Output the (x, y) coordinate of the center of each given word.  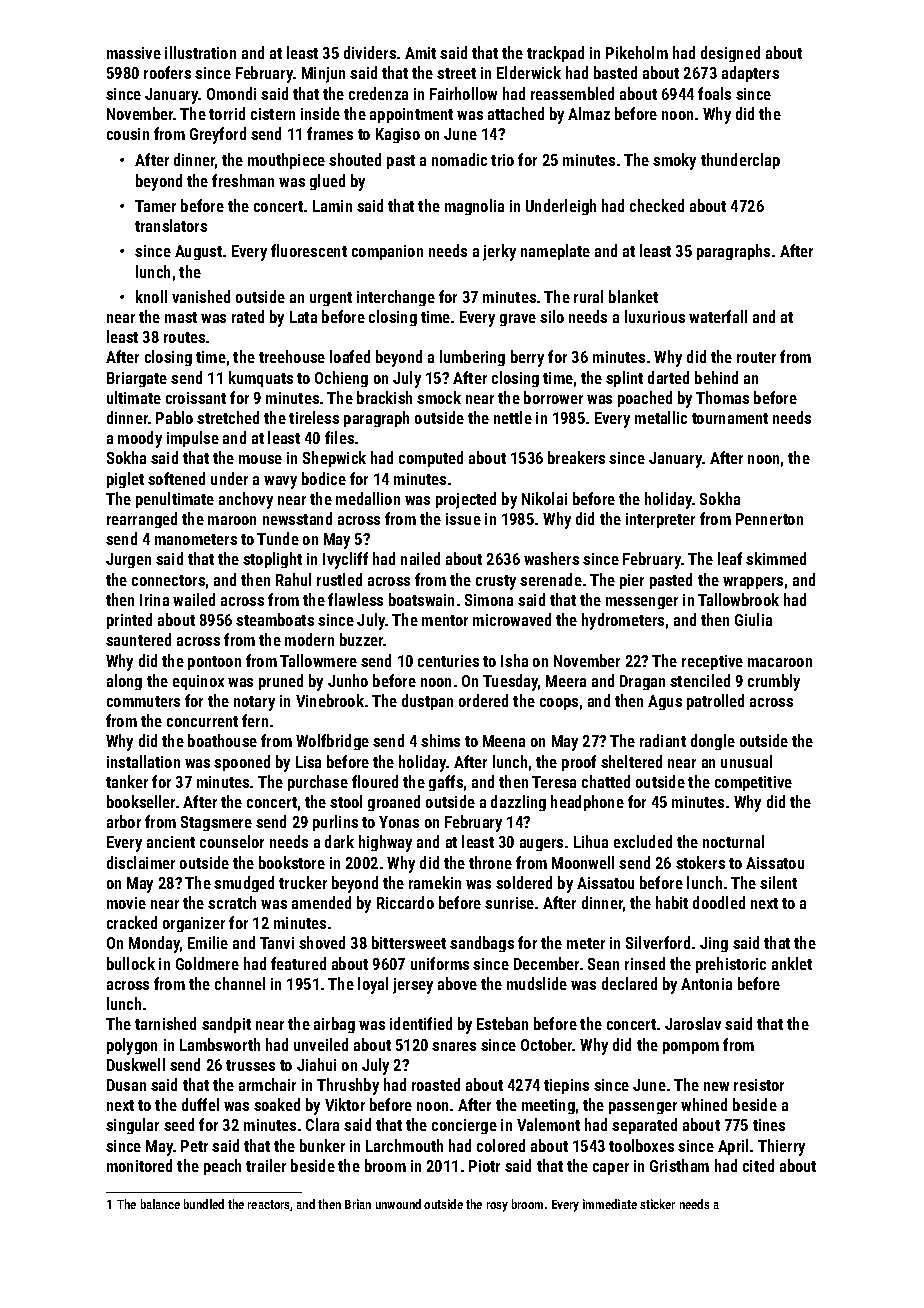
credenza (378, 93)
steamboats (275, 619)
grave (518, 320)
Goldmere (207, 963)
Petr (194, 1146)
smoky (674, 161)
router (756, 357)
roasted (436, 1084)
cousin (128, 134)
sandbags (482, 944)
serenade (551, 579)
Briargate (137, 379)
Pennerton (769, 519)
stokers (700, 862)
